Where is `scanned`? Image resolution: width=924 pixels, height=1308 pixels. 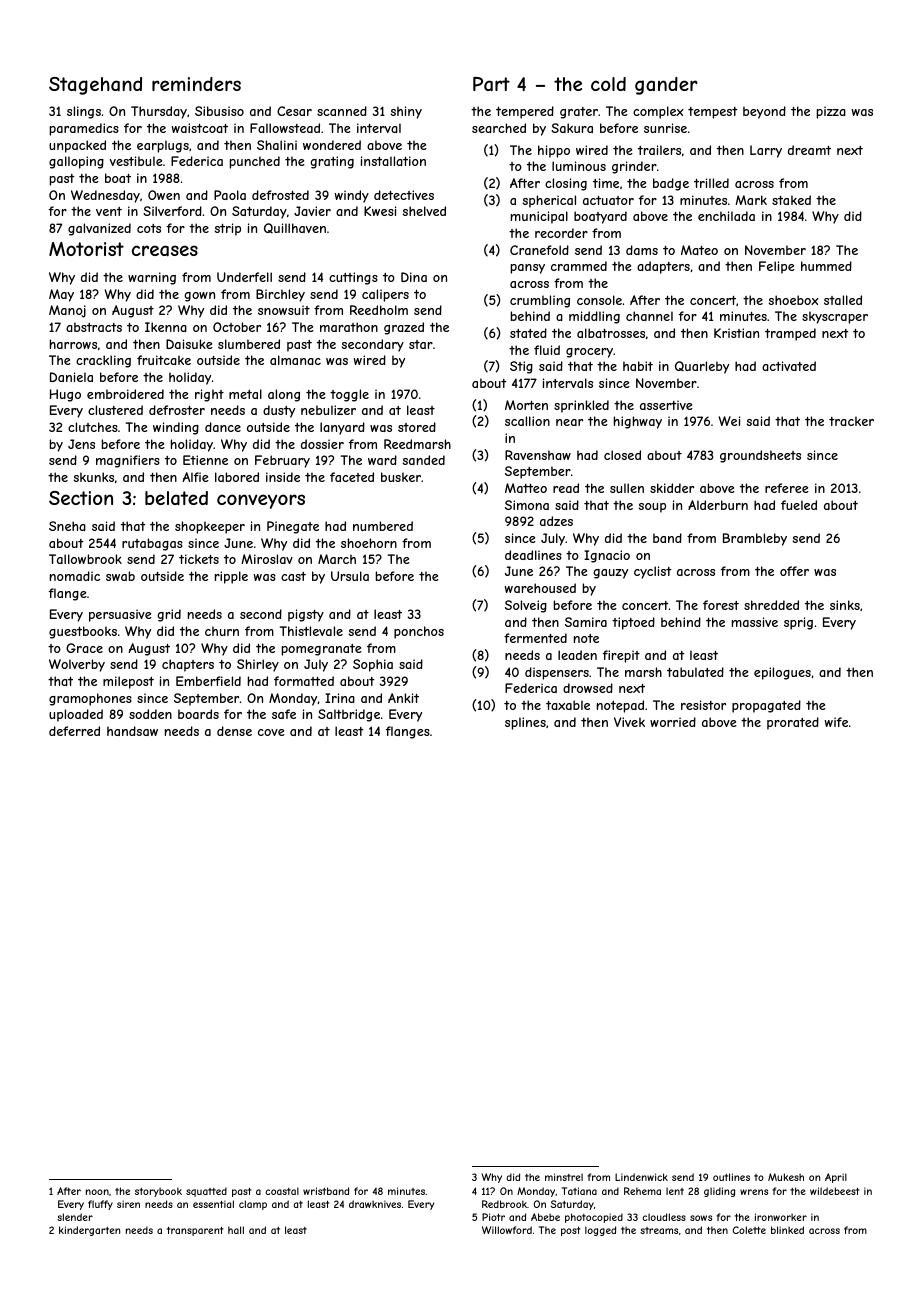
scanned is located at coordinates (342, 111).
